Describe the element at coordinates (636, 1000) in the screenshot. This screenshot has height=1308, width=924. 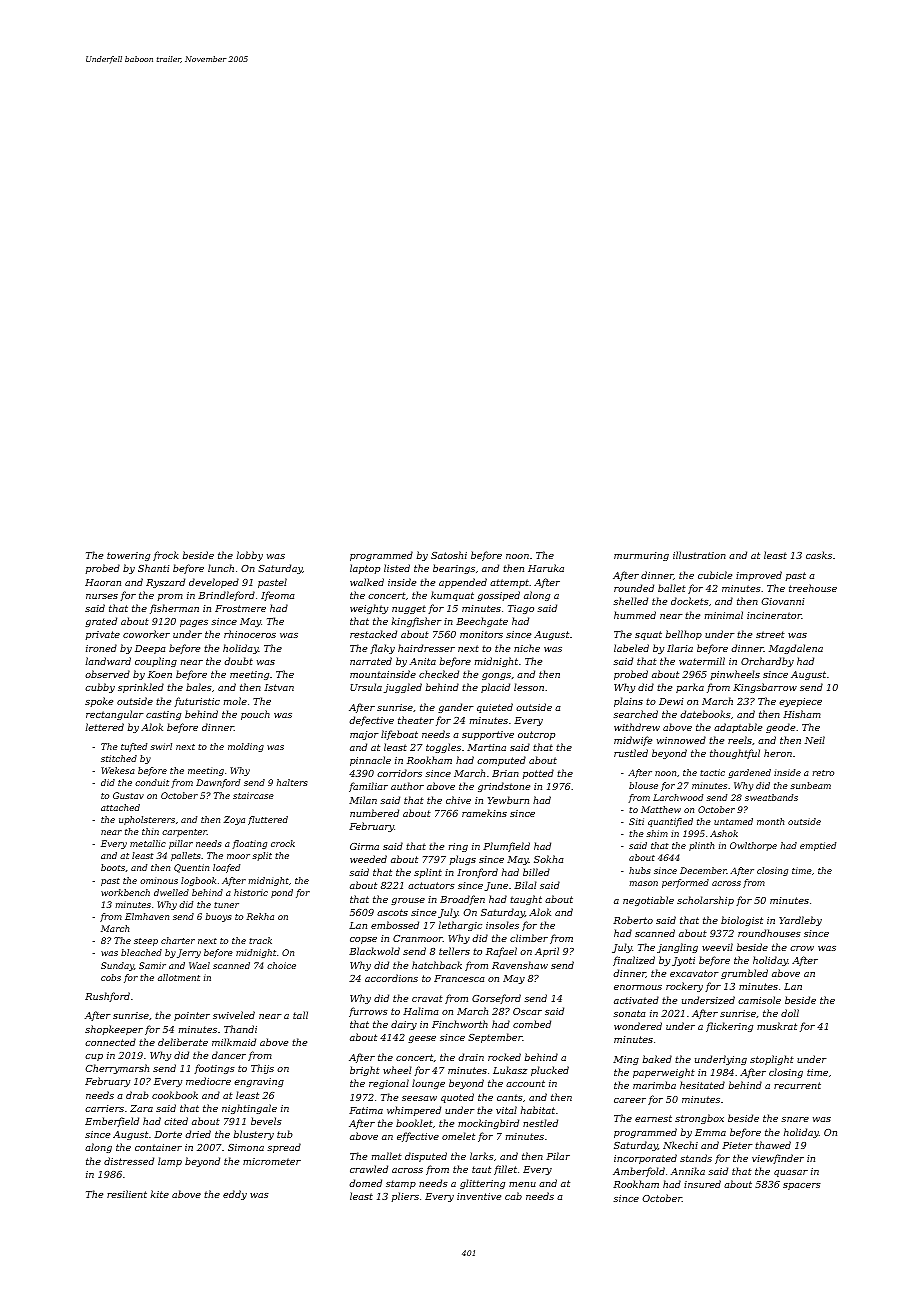
I see `activated` at that location.
